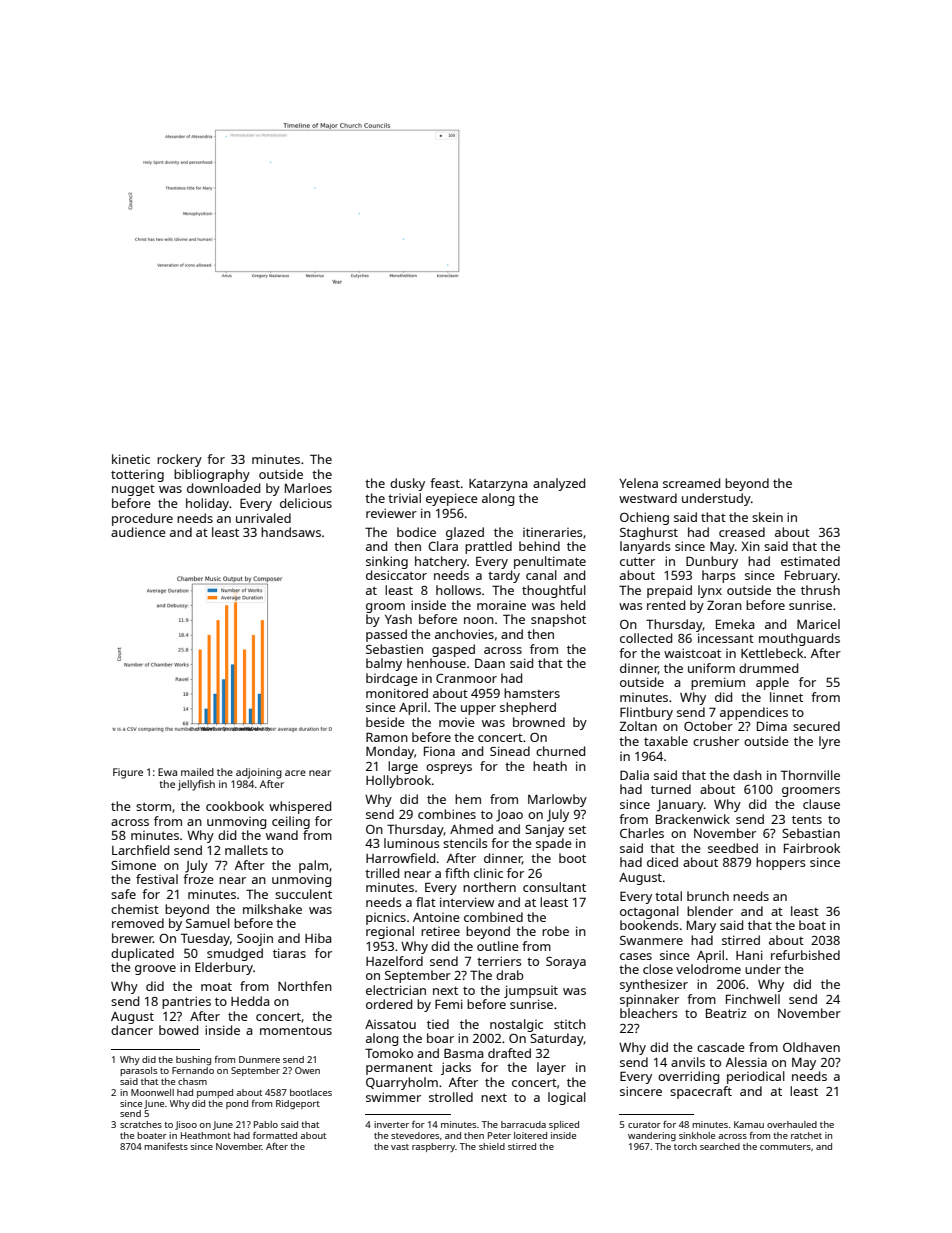 This image has width=952, height=1233. I want to click on Ewa, so click(167, 772).
